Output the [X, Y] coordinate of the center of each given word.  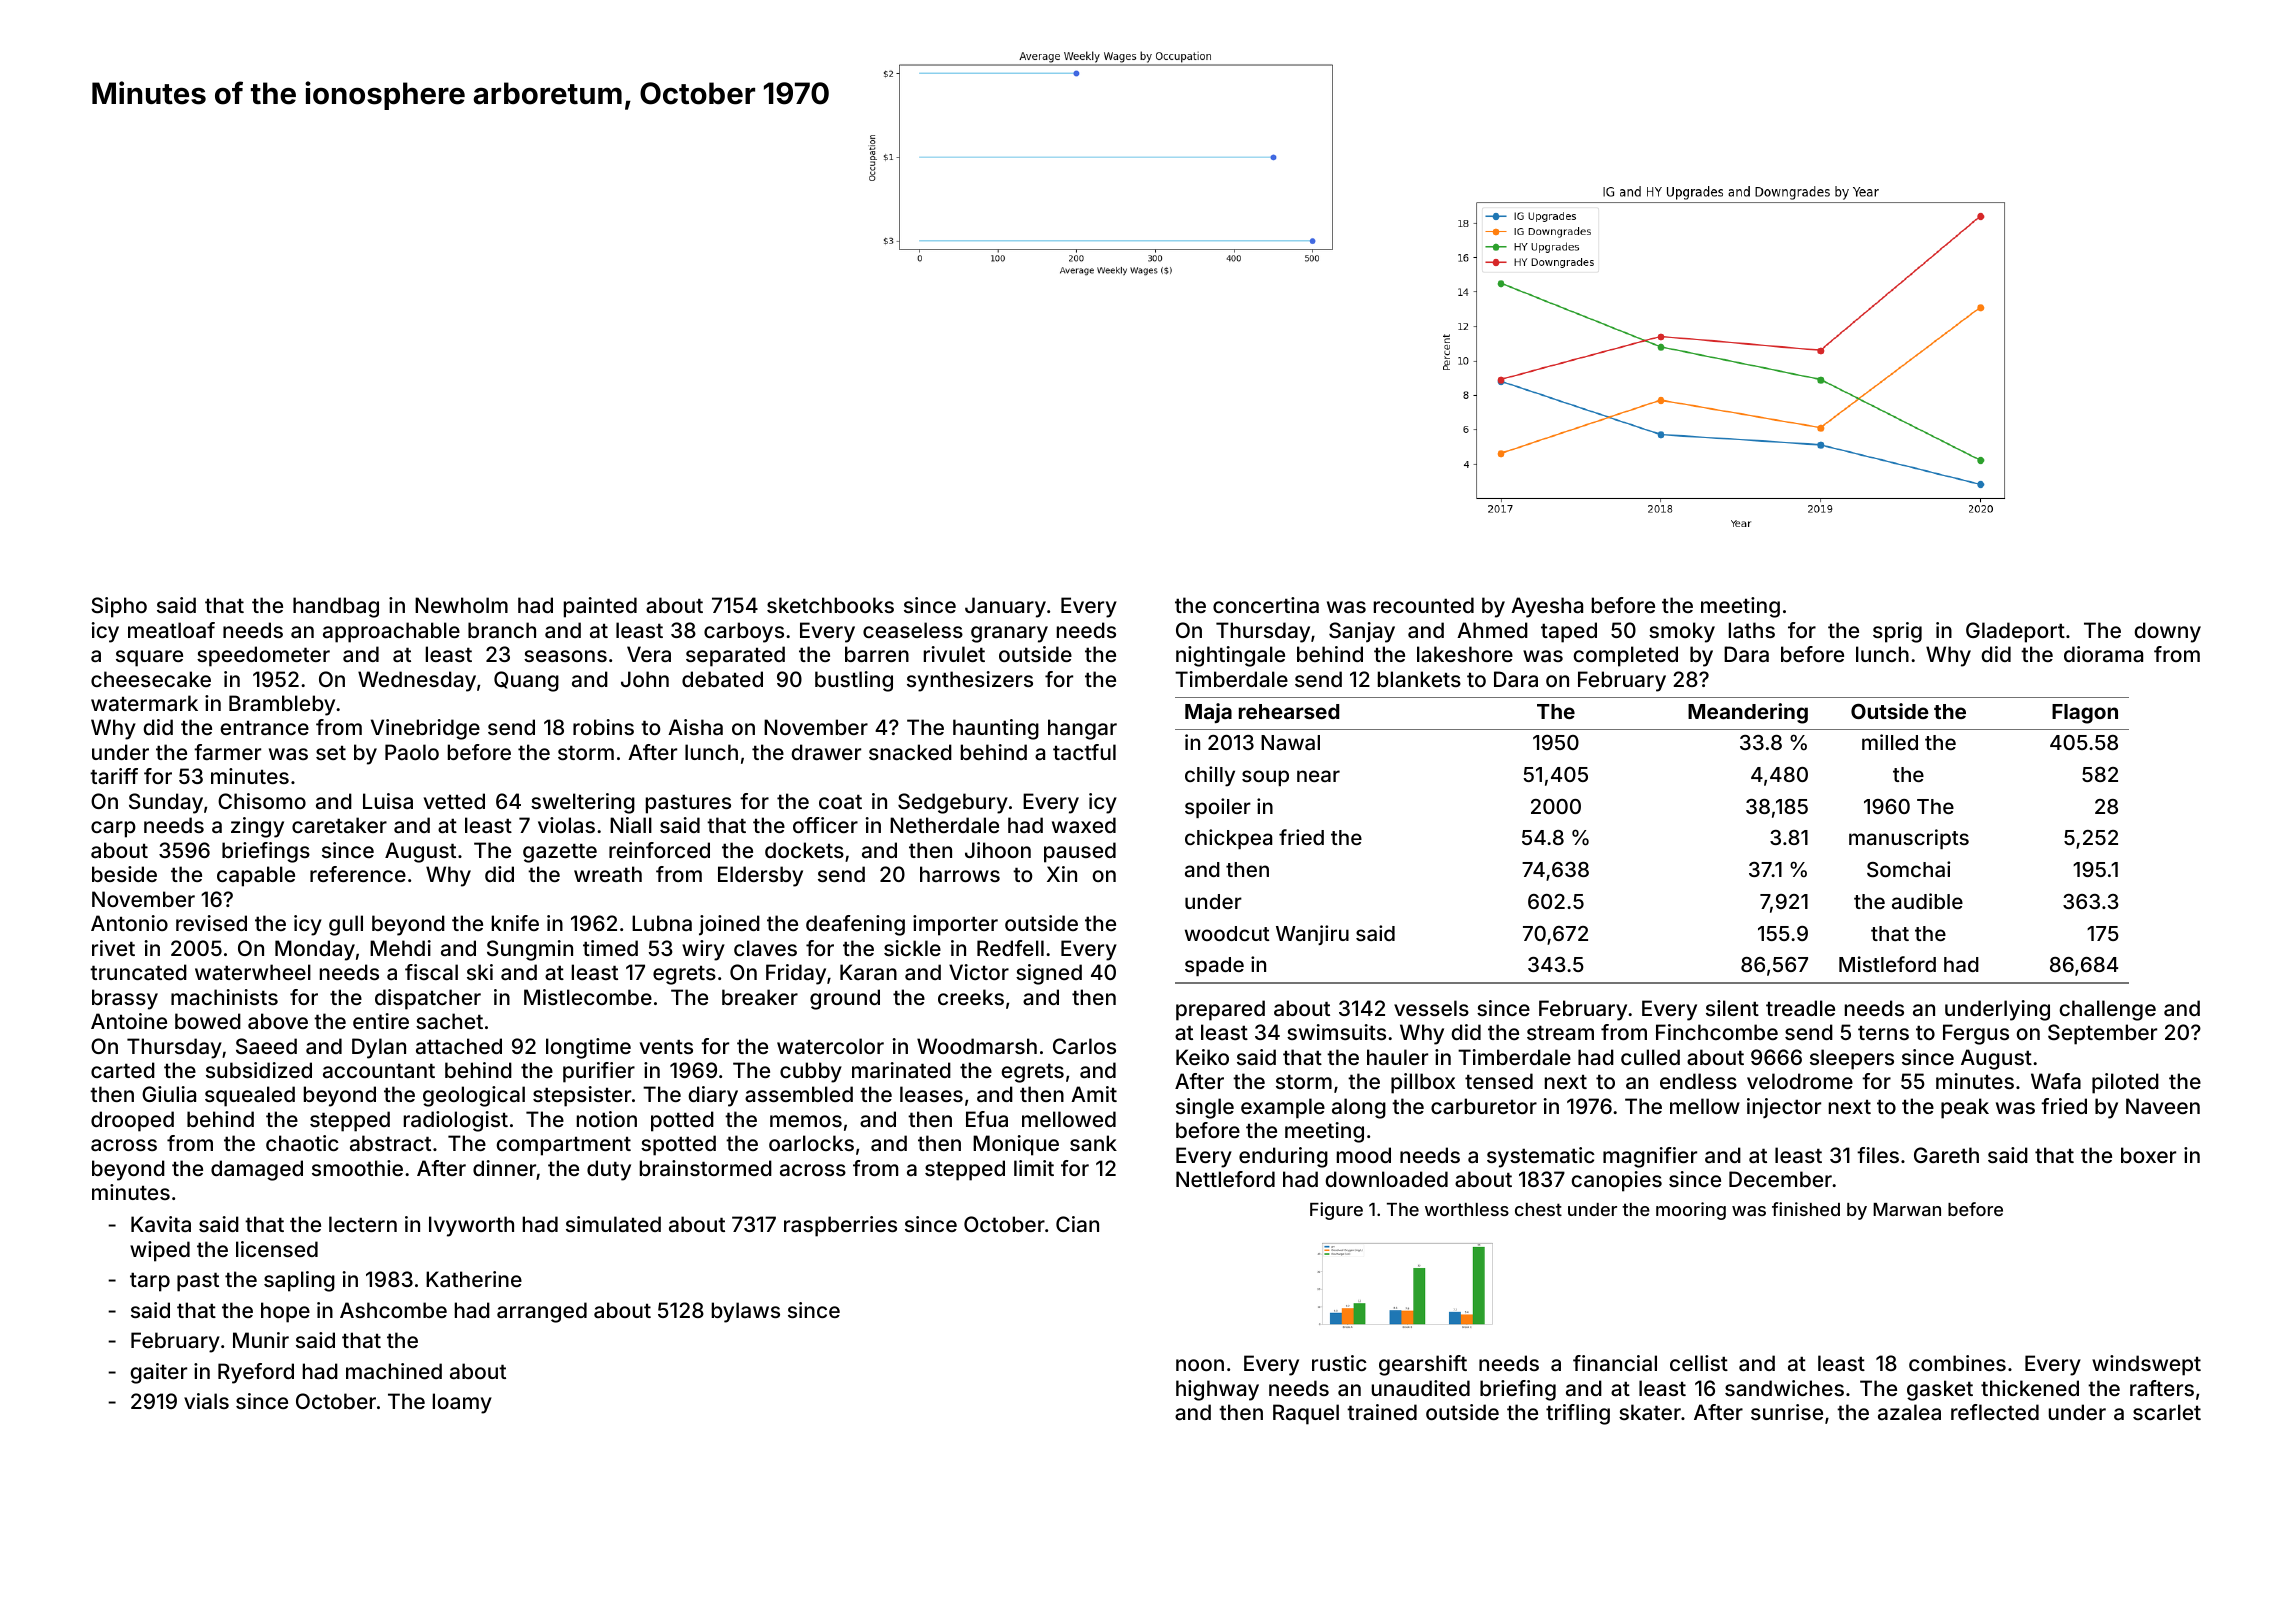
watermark [144, 703]
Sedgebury [953, 803]
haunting [996, 729]
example [1283, 1108]
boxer [2148, 1155]
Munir [261, 1340]
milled [1890, 742]
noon [1200, 1365]
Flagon [2085, 714]
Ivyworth [471, 1226]
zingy [257, 827]
